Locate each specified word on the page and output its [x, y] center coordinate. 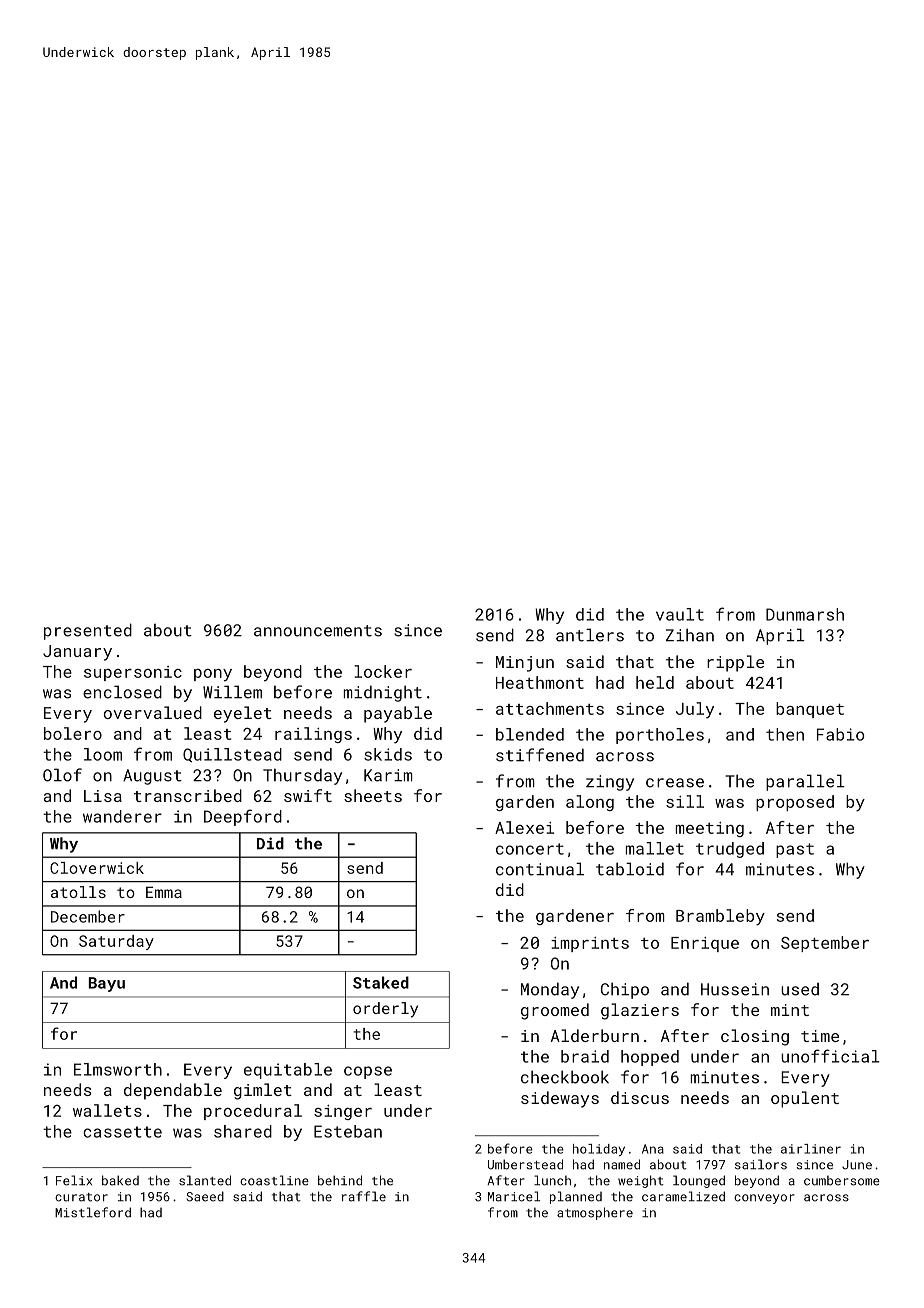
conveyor [764, 1199]
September [825, 944]
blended [530, 734]
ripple [735, 663]
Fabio [840, 734]
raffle [364, 1196]
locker [383, 671]
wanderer [122, 816]
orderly [385, 1010]
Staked [381, 982]
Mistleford [93, 1212]
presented [88, 631]
